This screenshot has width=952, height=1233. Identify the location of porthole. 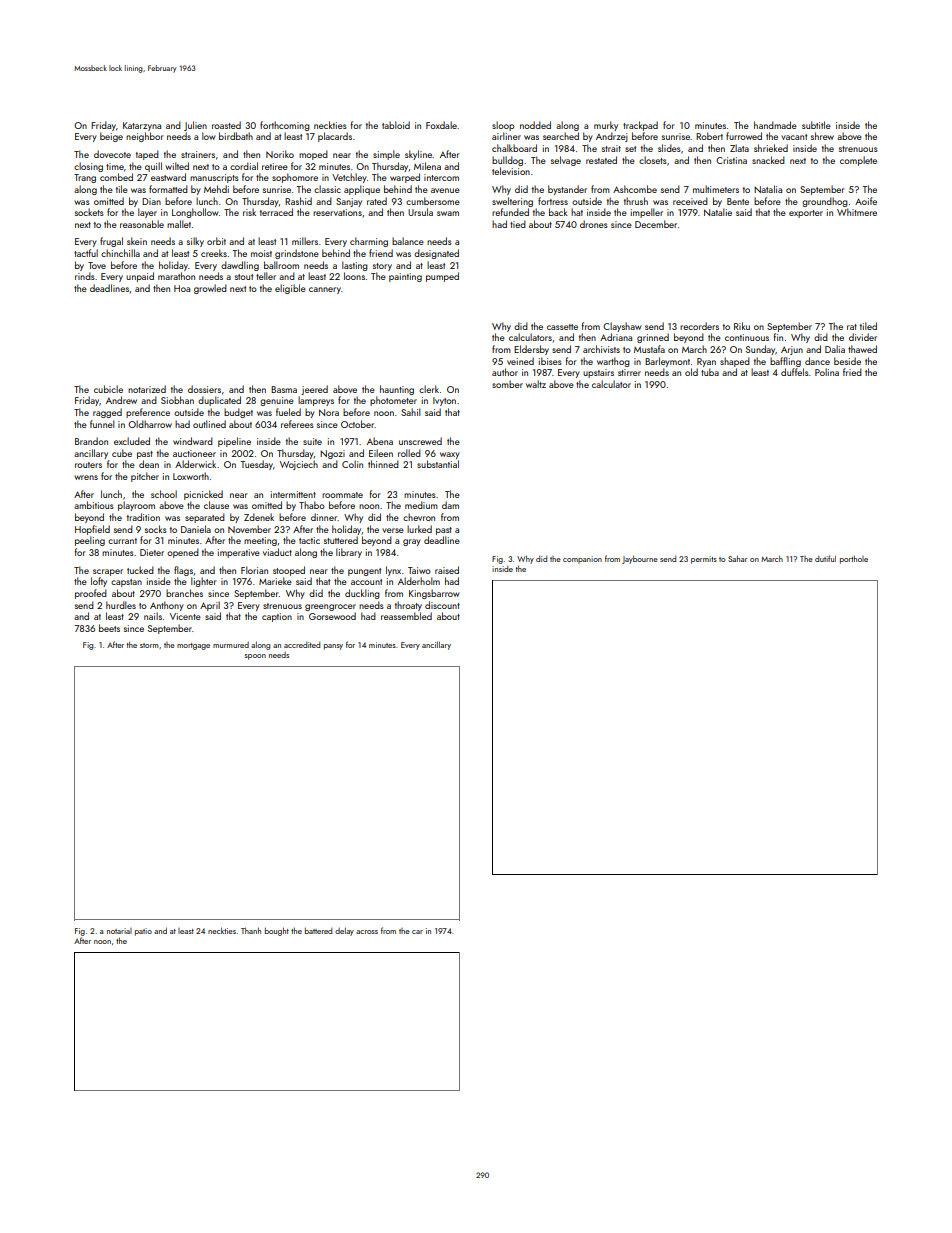
(854, 559).
